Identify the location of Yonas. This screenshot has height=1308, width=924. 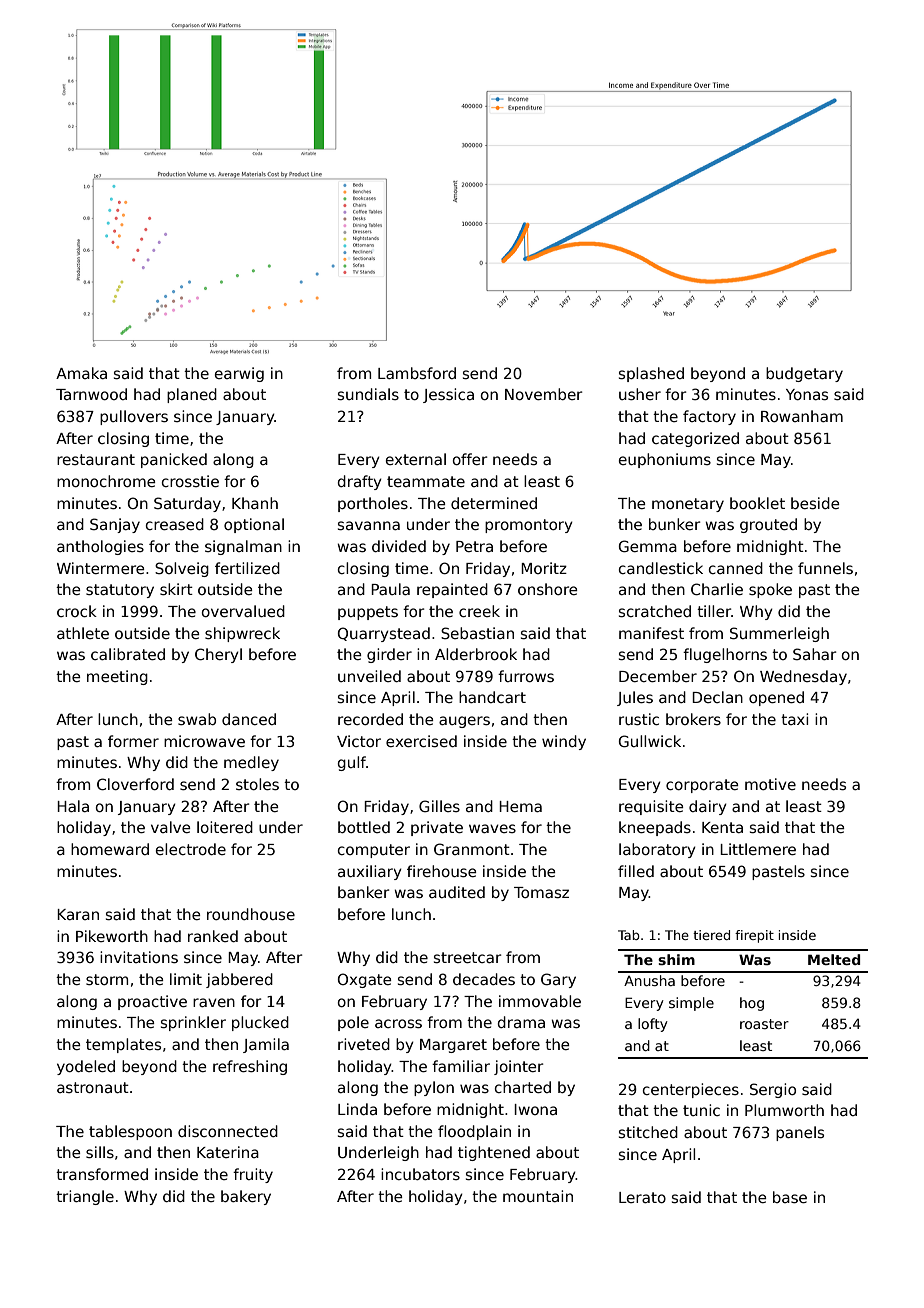
(807, 394).
